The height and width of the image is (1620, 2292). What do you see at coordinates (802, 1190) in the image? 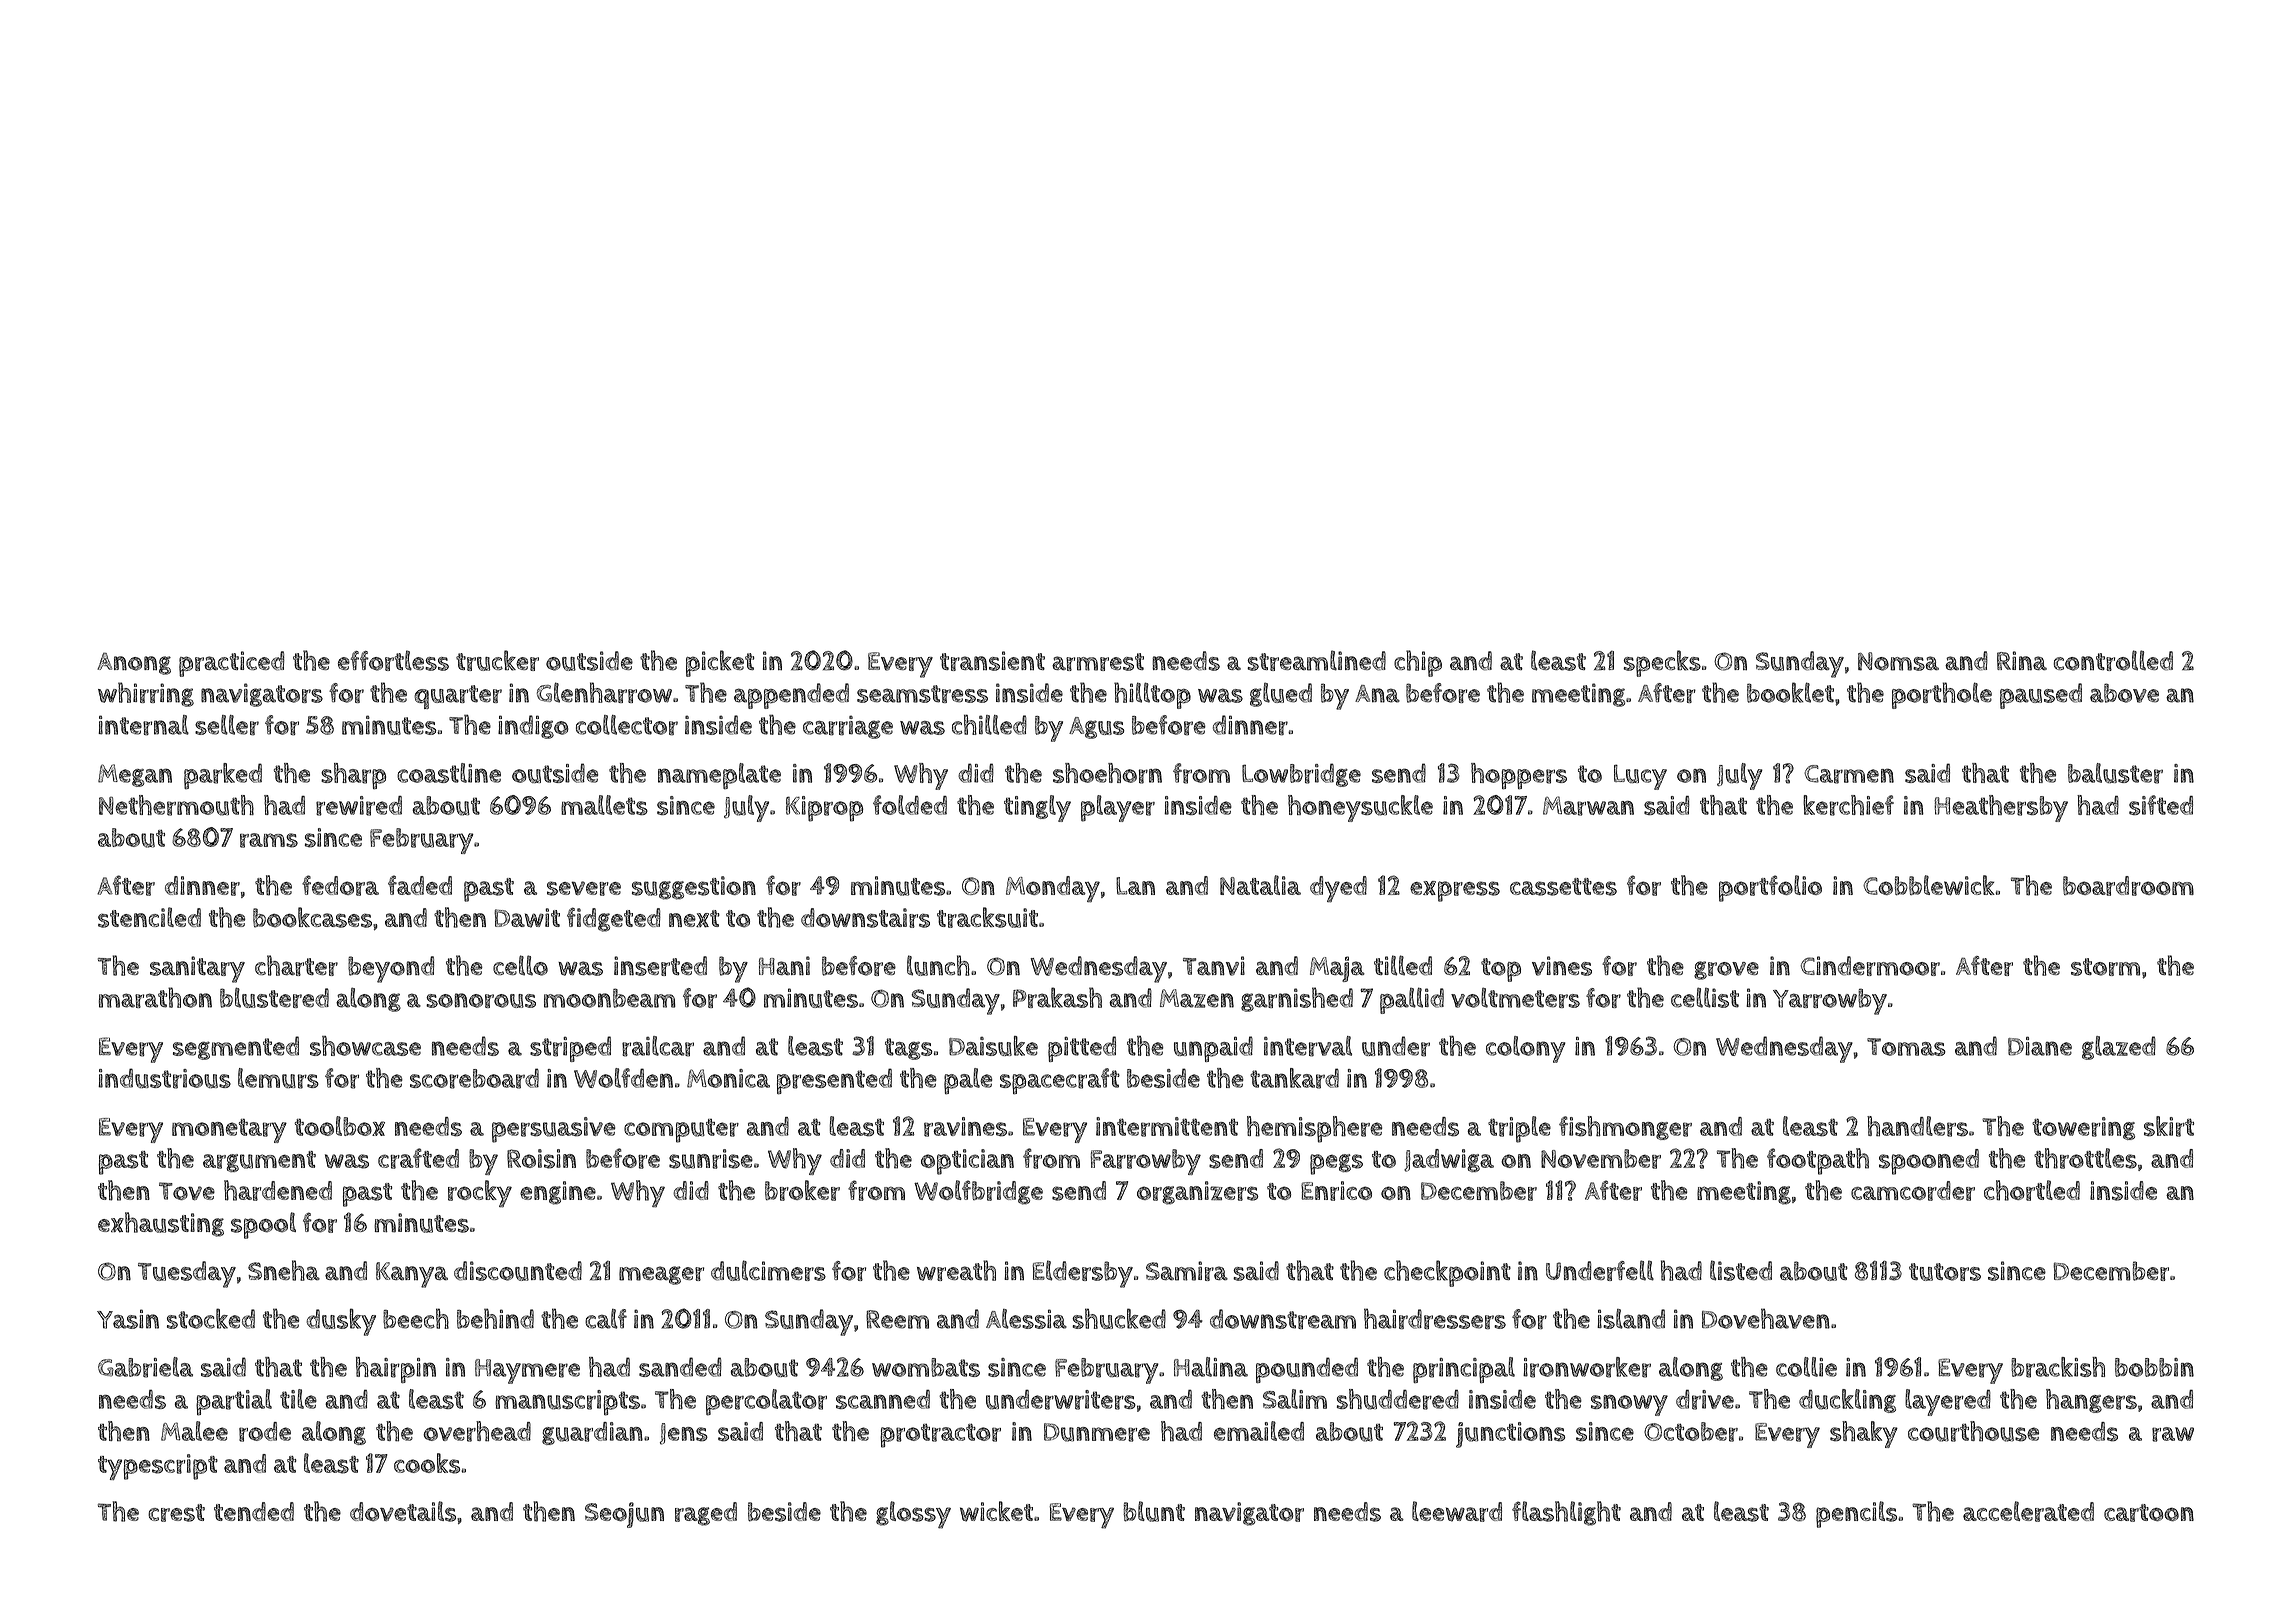
I see `broker` at bounding box center [802, 1190].
